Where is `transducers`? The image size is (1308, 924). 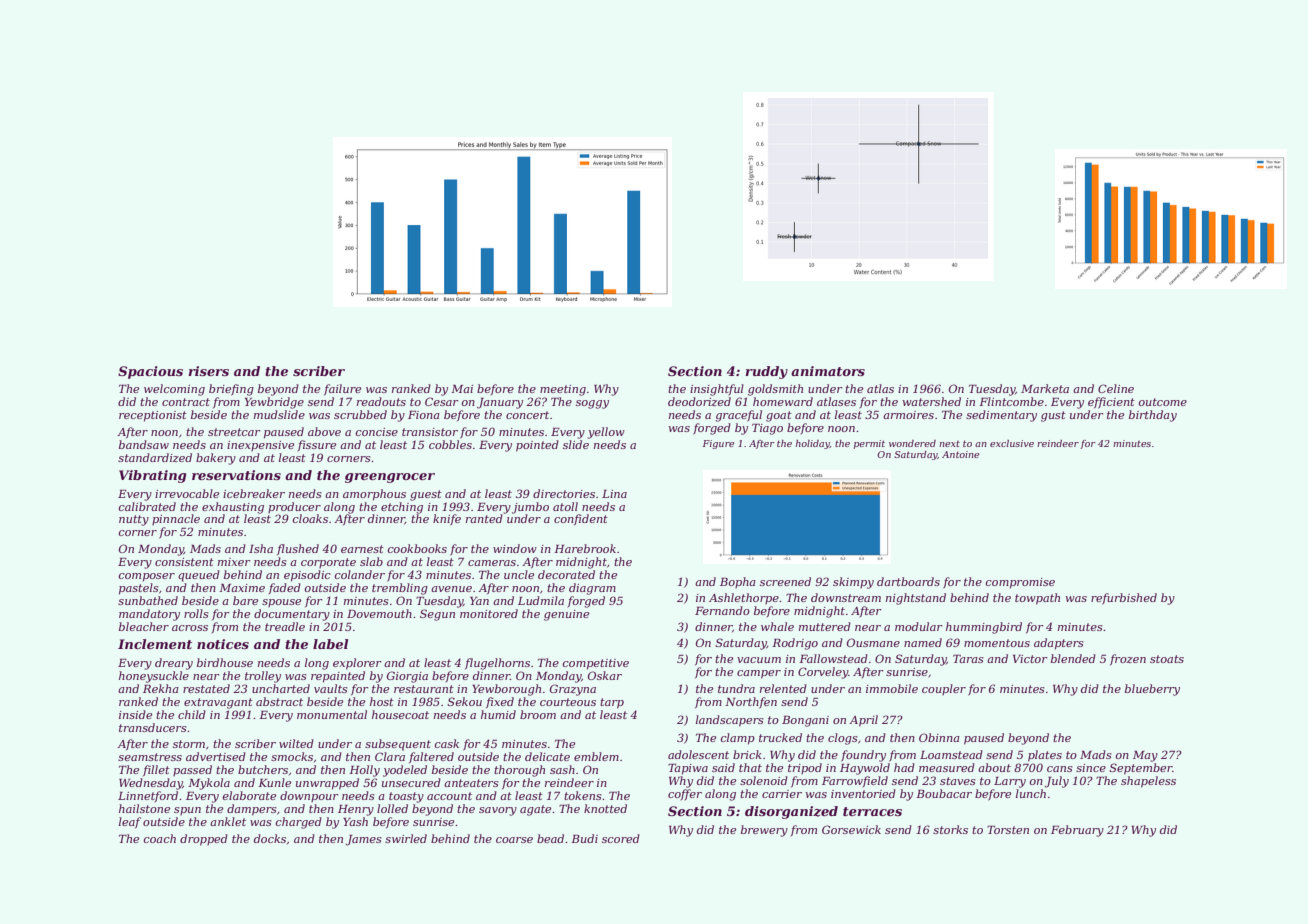 transducers is located at coordinates (153, 727).
